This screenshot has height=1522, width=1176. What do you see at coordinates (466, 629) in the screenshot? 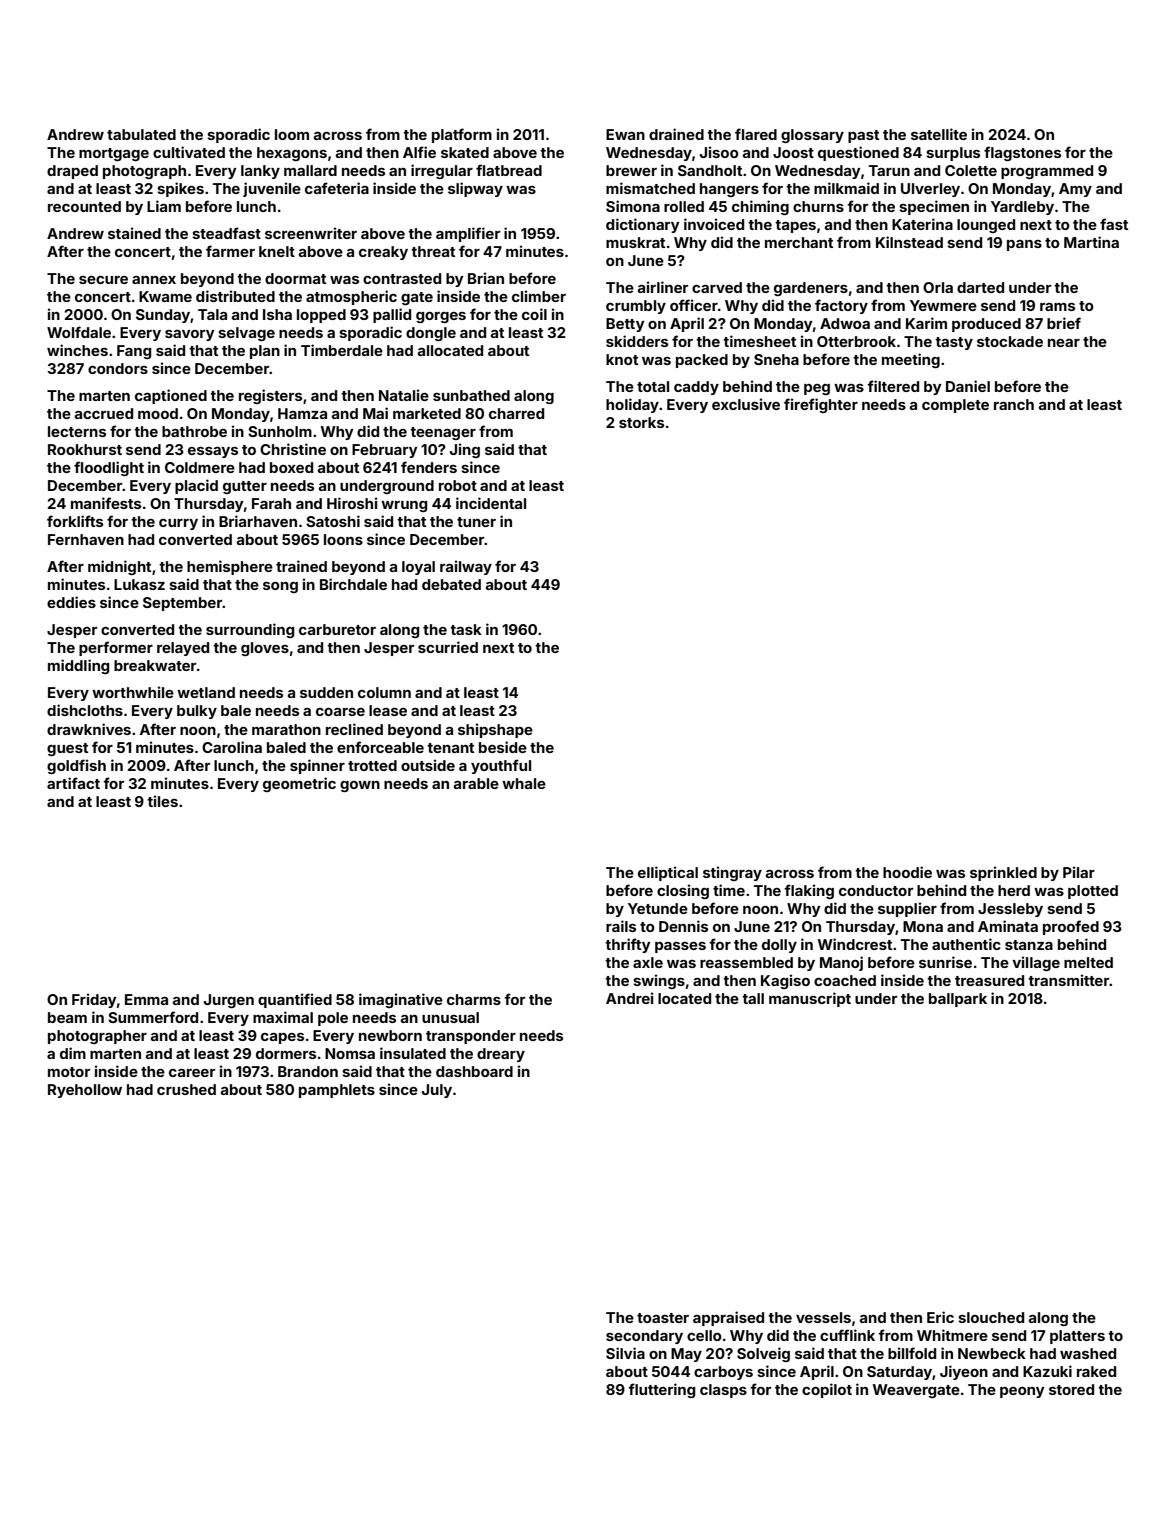
I see `task` at bounding box center [466, 629].
